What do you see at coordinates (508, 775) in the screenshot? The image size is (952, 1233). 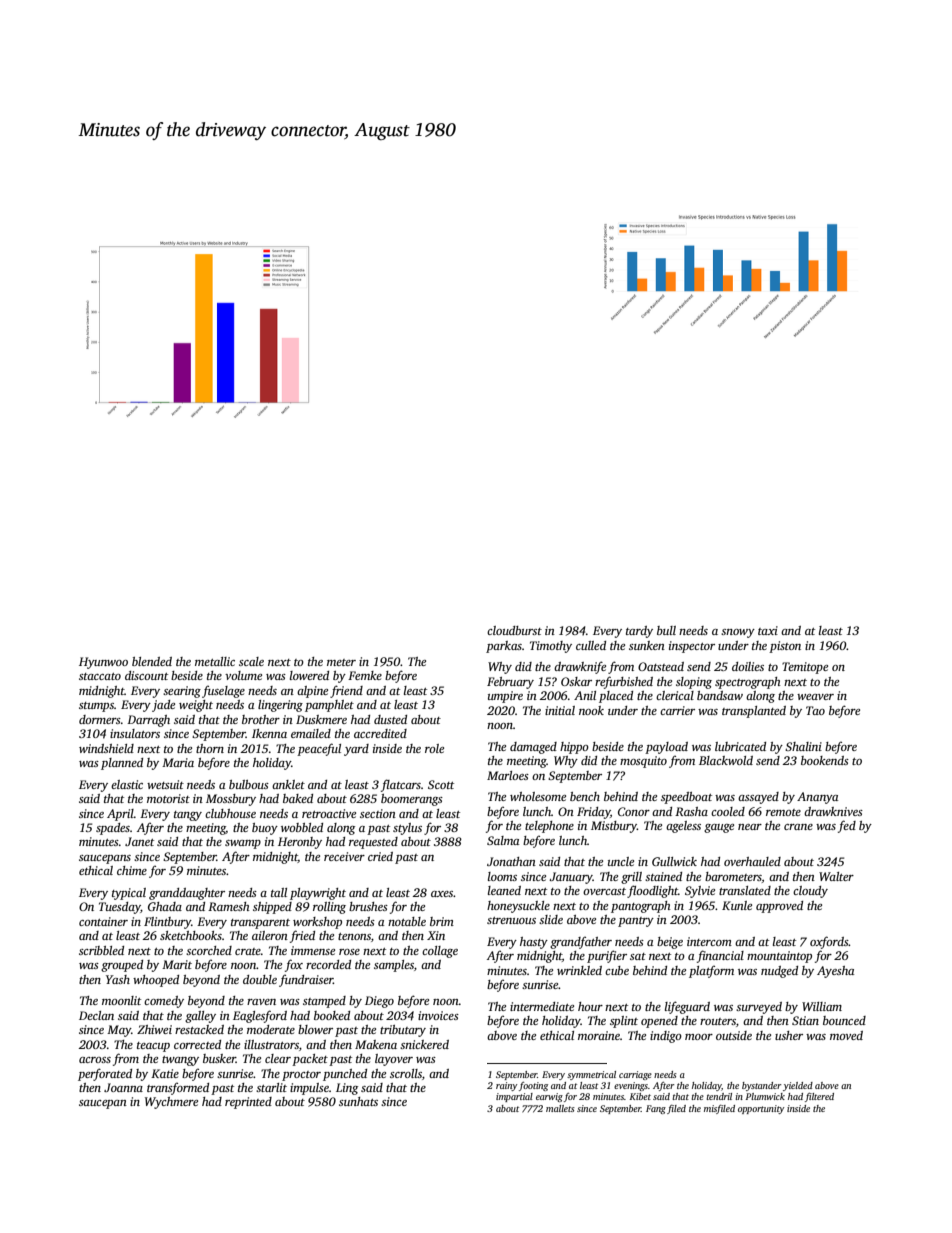 I see `Marloes` at bounding box center [508, 775].
